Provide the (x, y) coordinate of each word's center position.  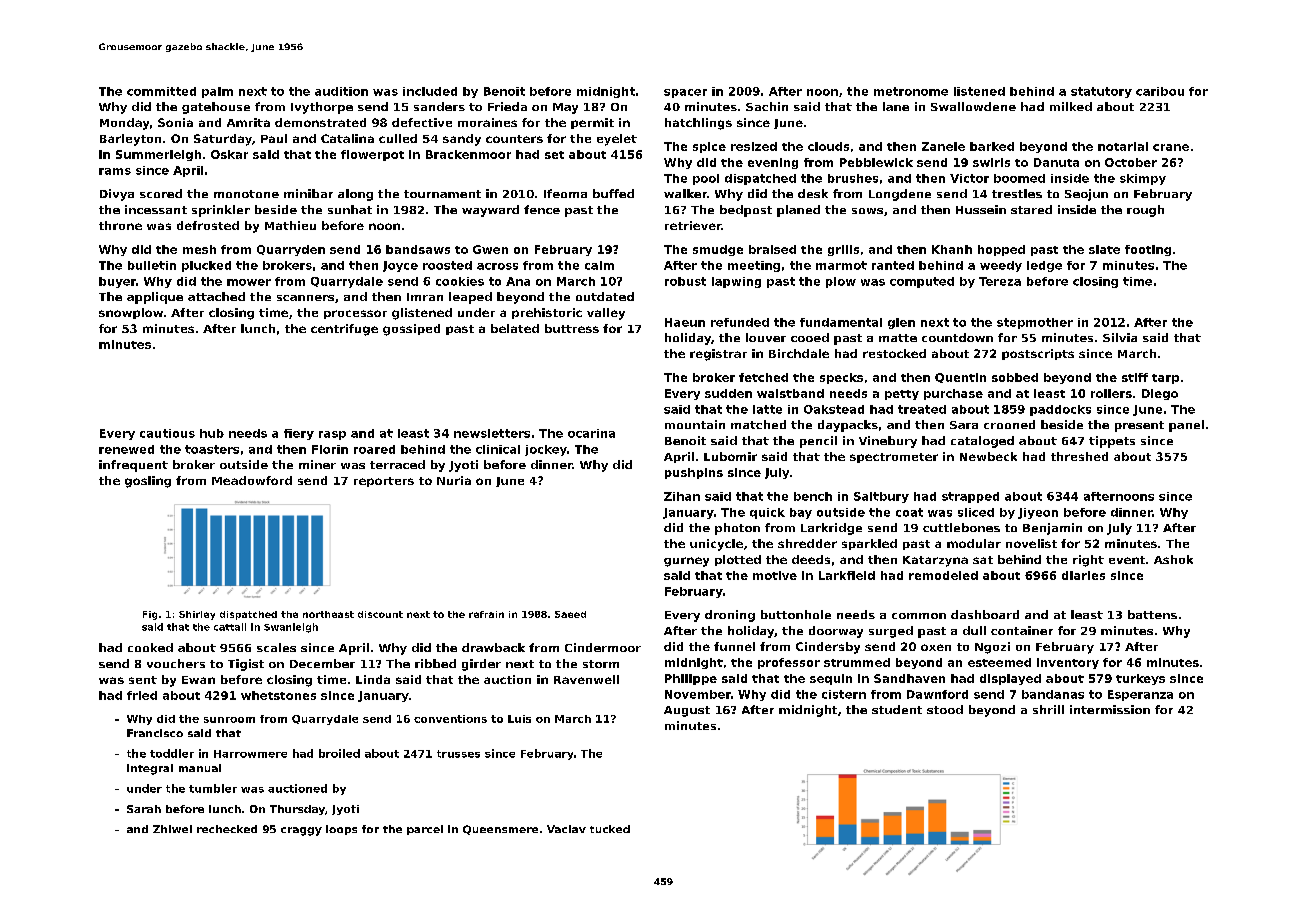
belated (515, 328)
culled (398, 138)
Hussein (981, 209)
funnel (734, 646)
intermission (1110, 709)
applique (155, 298)
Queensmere (500, 830)
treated (922, 409)
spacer (685, 93)
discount (380, 614)
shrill (1048, 709)
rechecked (227, 829)
